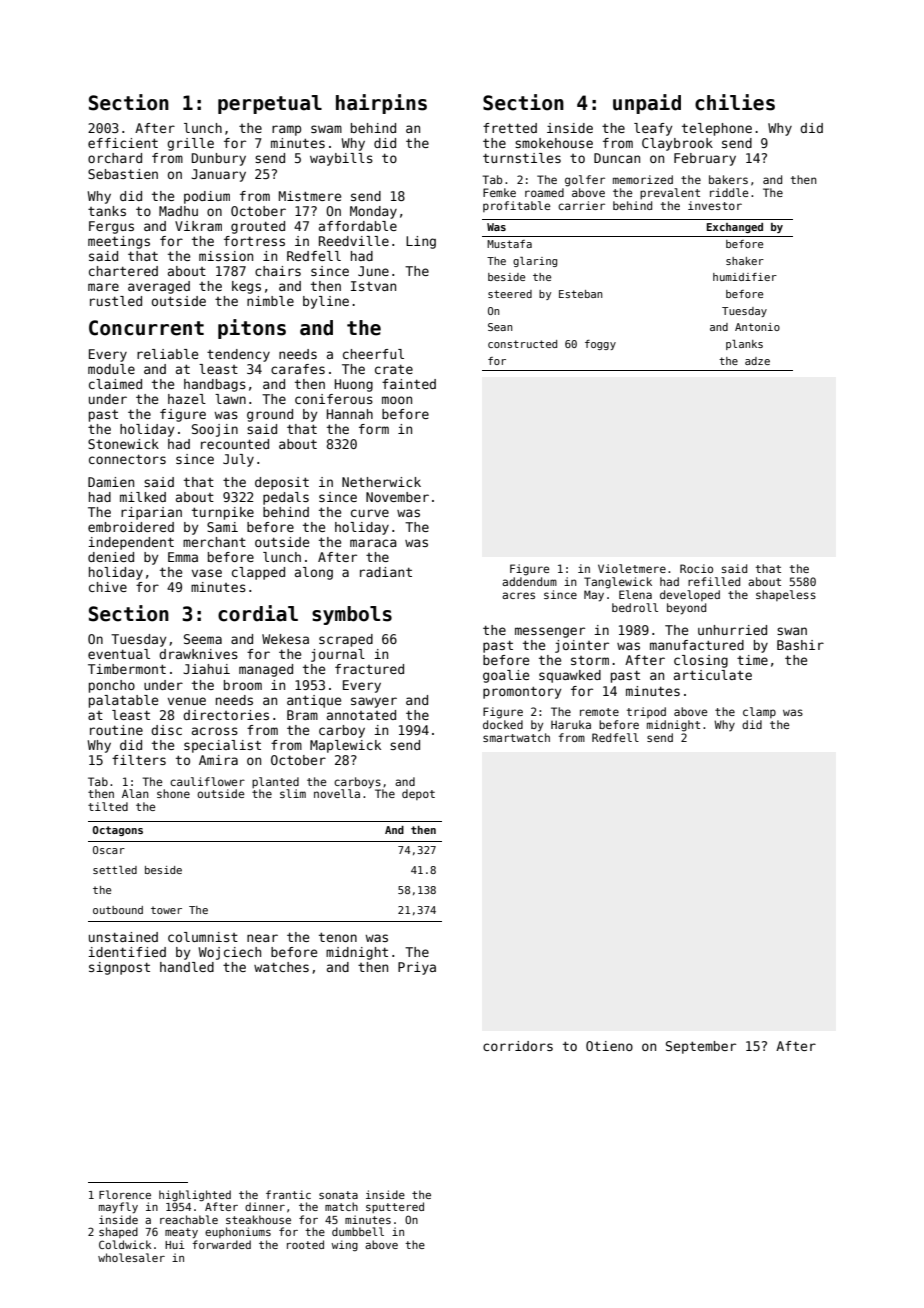  I want to click on fretted, so click(510, 128).
